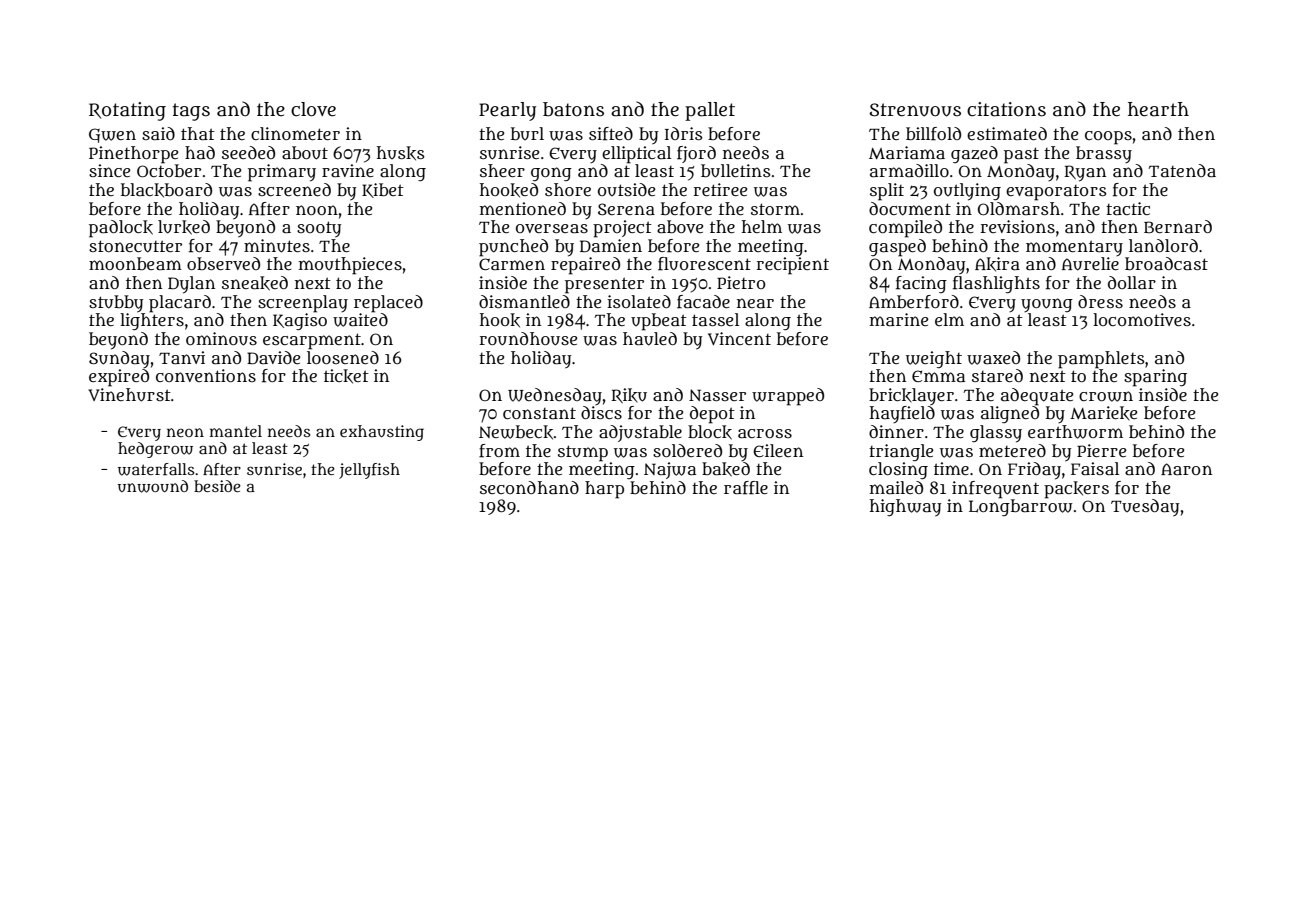 The width and height of the document is (1308, 924). I want to click on landlord, so click(1163, 245).
